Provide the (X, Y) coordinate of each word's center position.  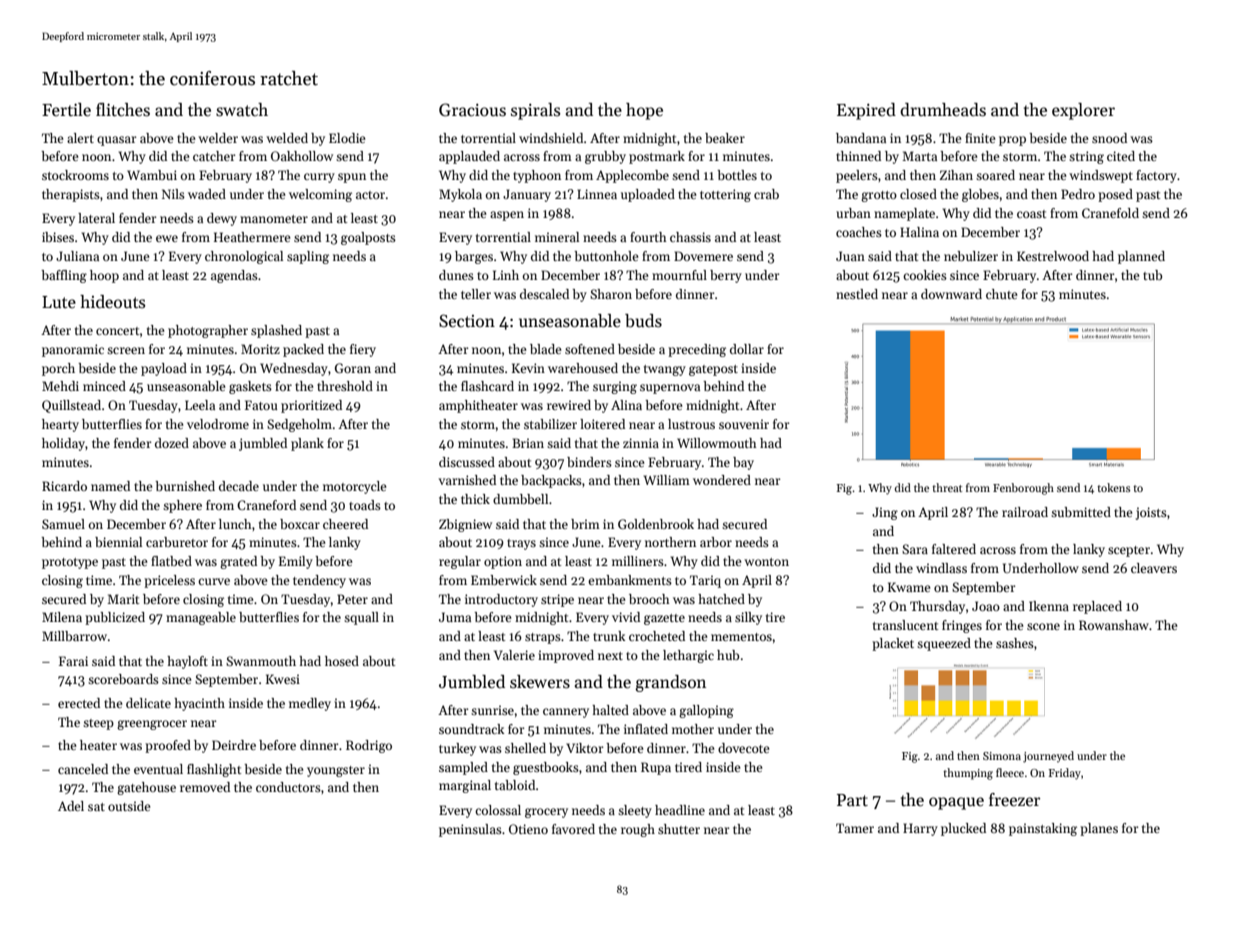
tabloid (515, 785)
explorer (1083, 111)
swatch (242, 110)
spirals (535, 111)
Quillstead (71, 406)
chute (1002, 294)
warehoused (583, 368)
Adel (71, 806)
